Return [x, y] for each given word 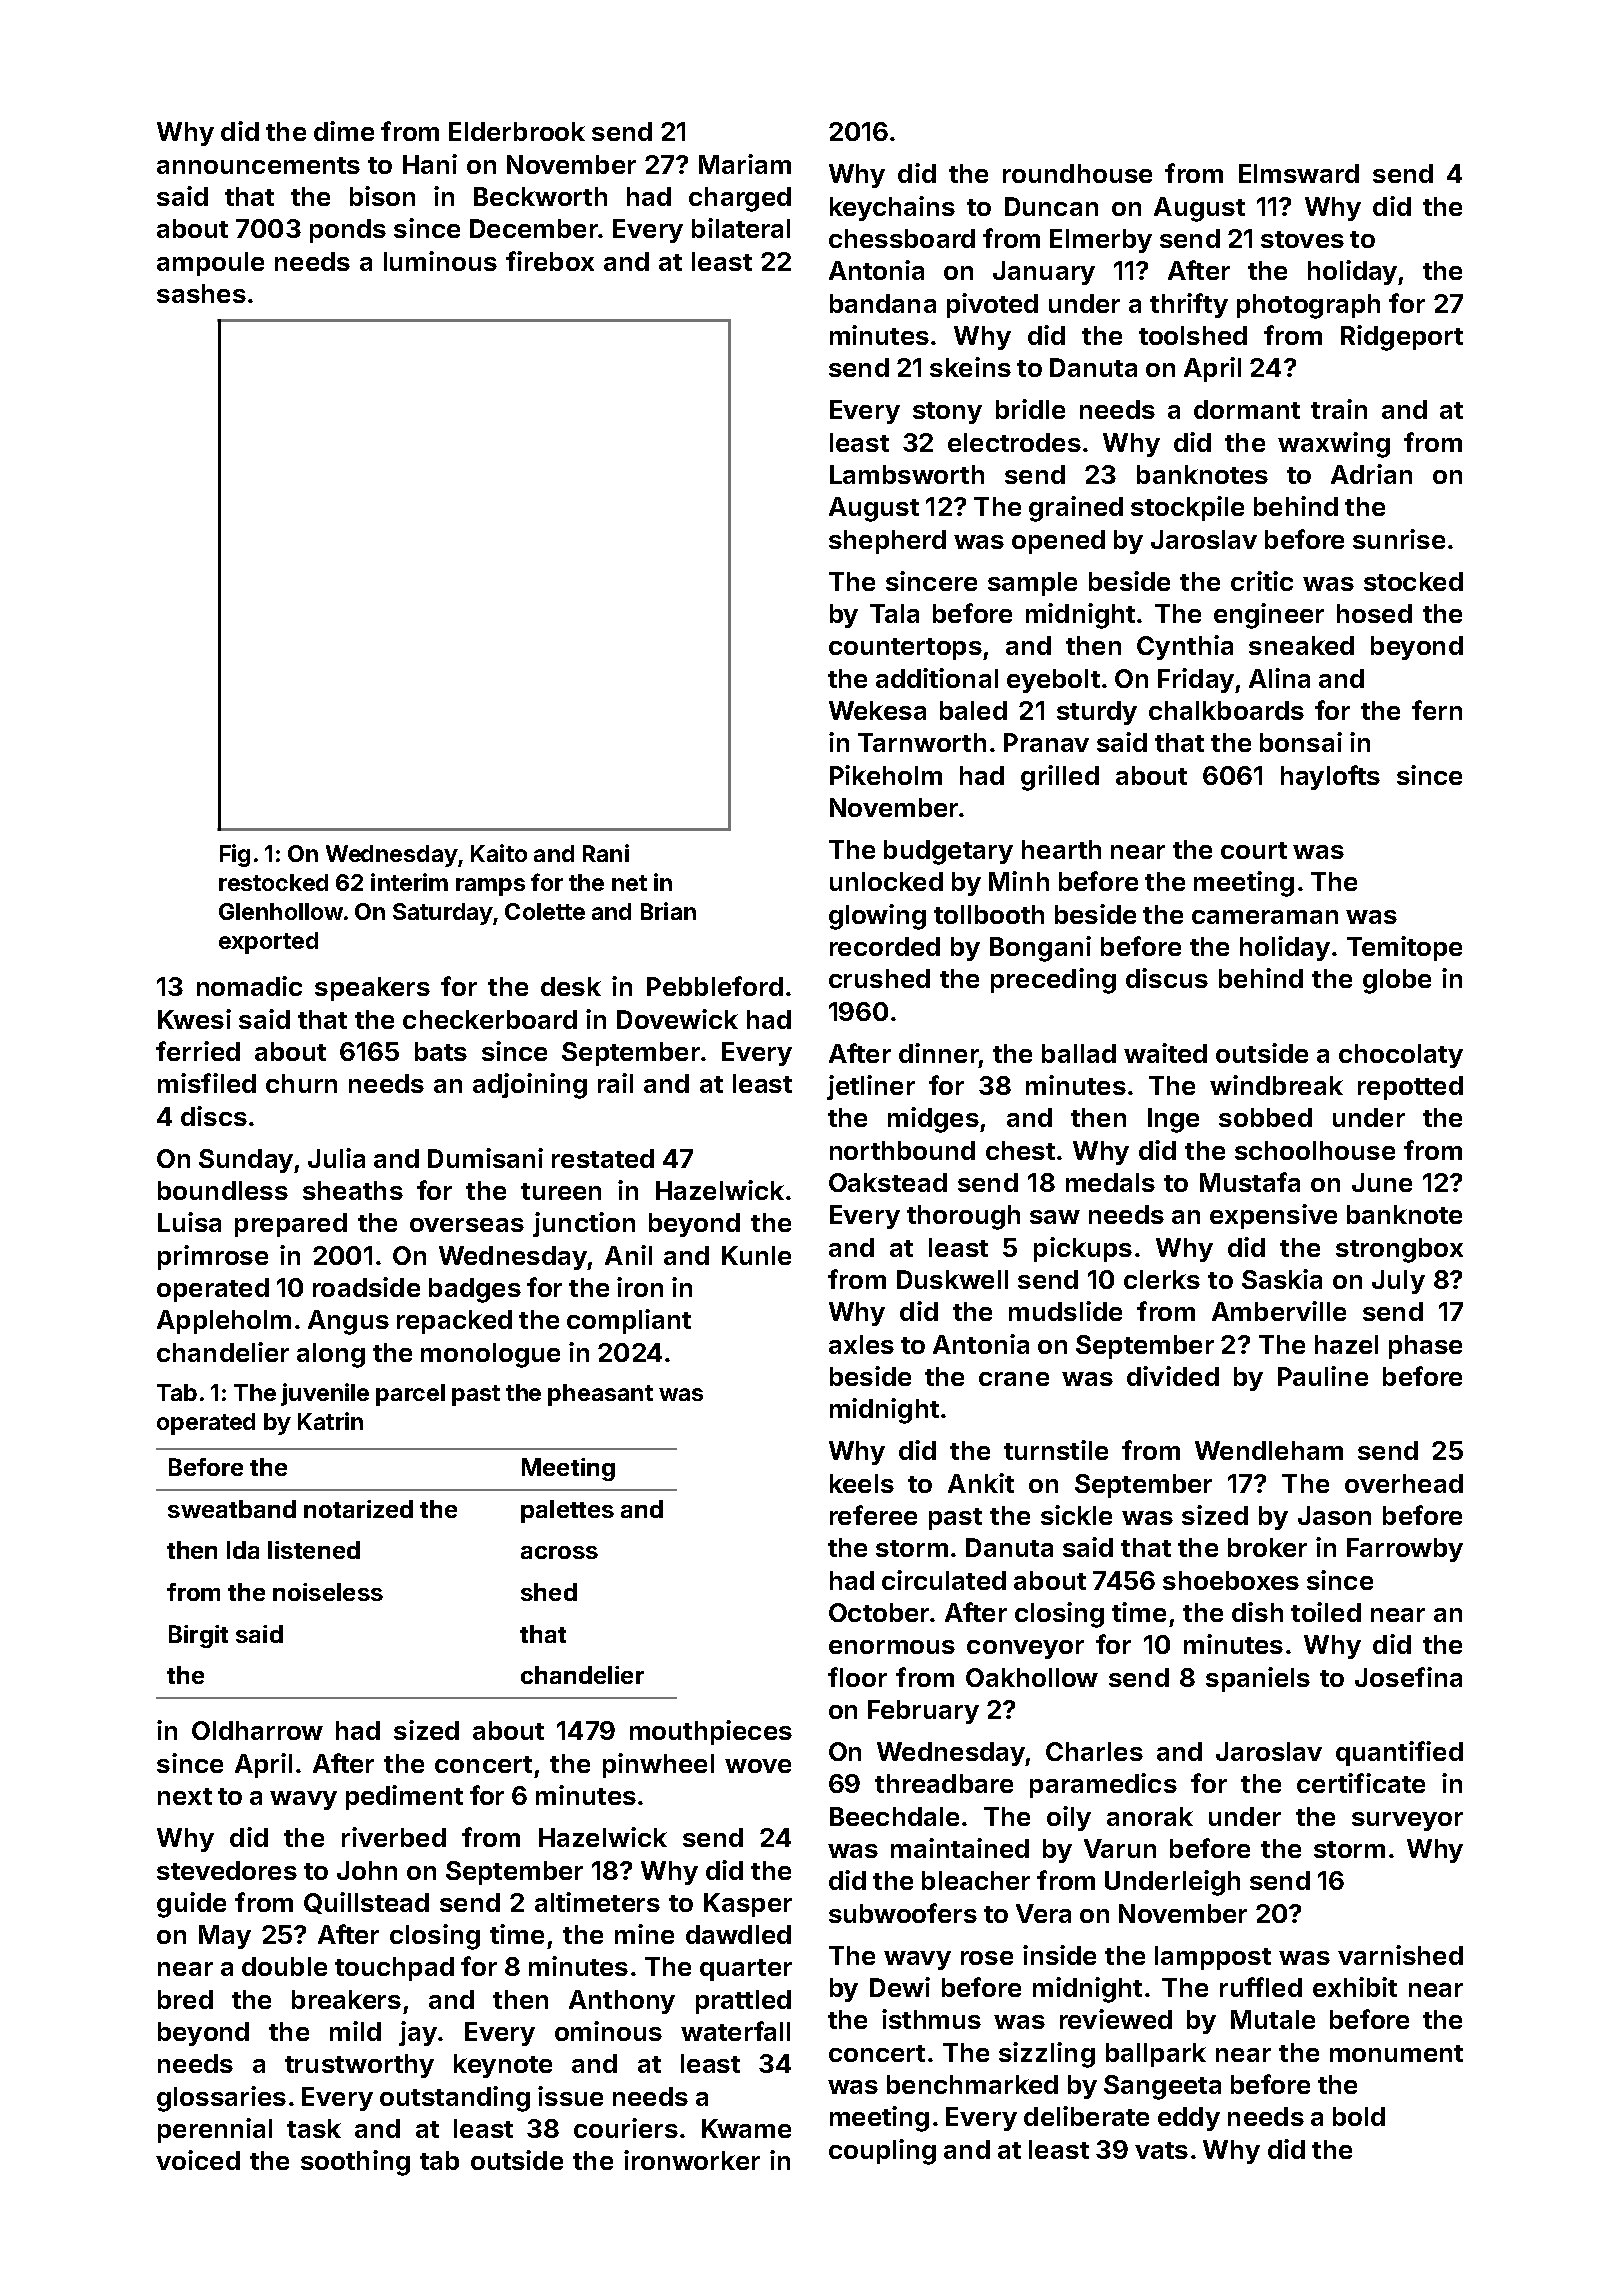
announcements [258, 165]
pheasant [600, 1395]
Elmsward [1299, 173]
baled [973, 710]
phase [1425, 1347]
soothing [355, 2163]
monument [1396, 2053]
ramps [490, 887]
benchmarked [972, 2084]
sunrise [1399, 539]
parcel [410, 1395]
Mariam [745, 164]
